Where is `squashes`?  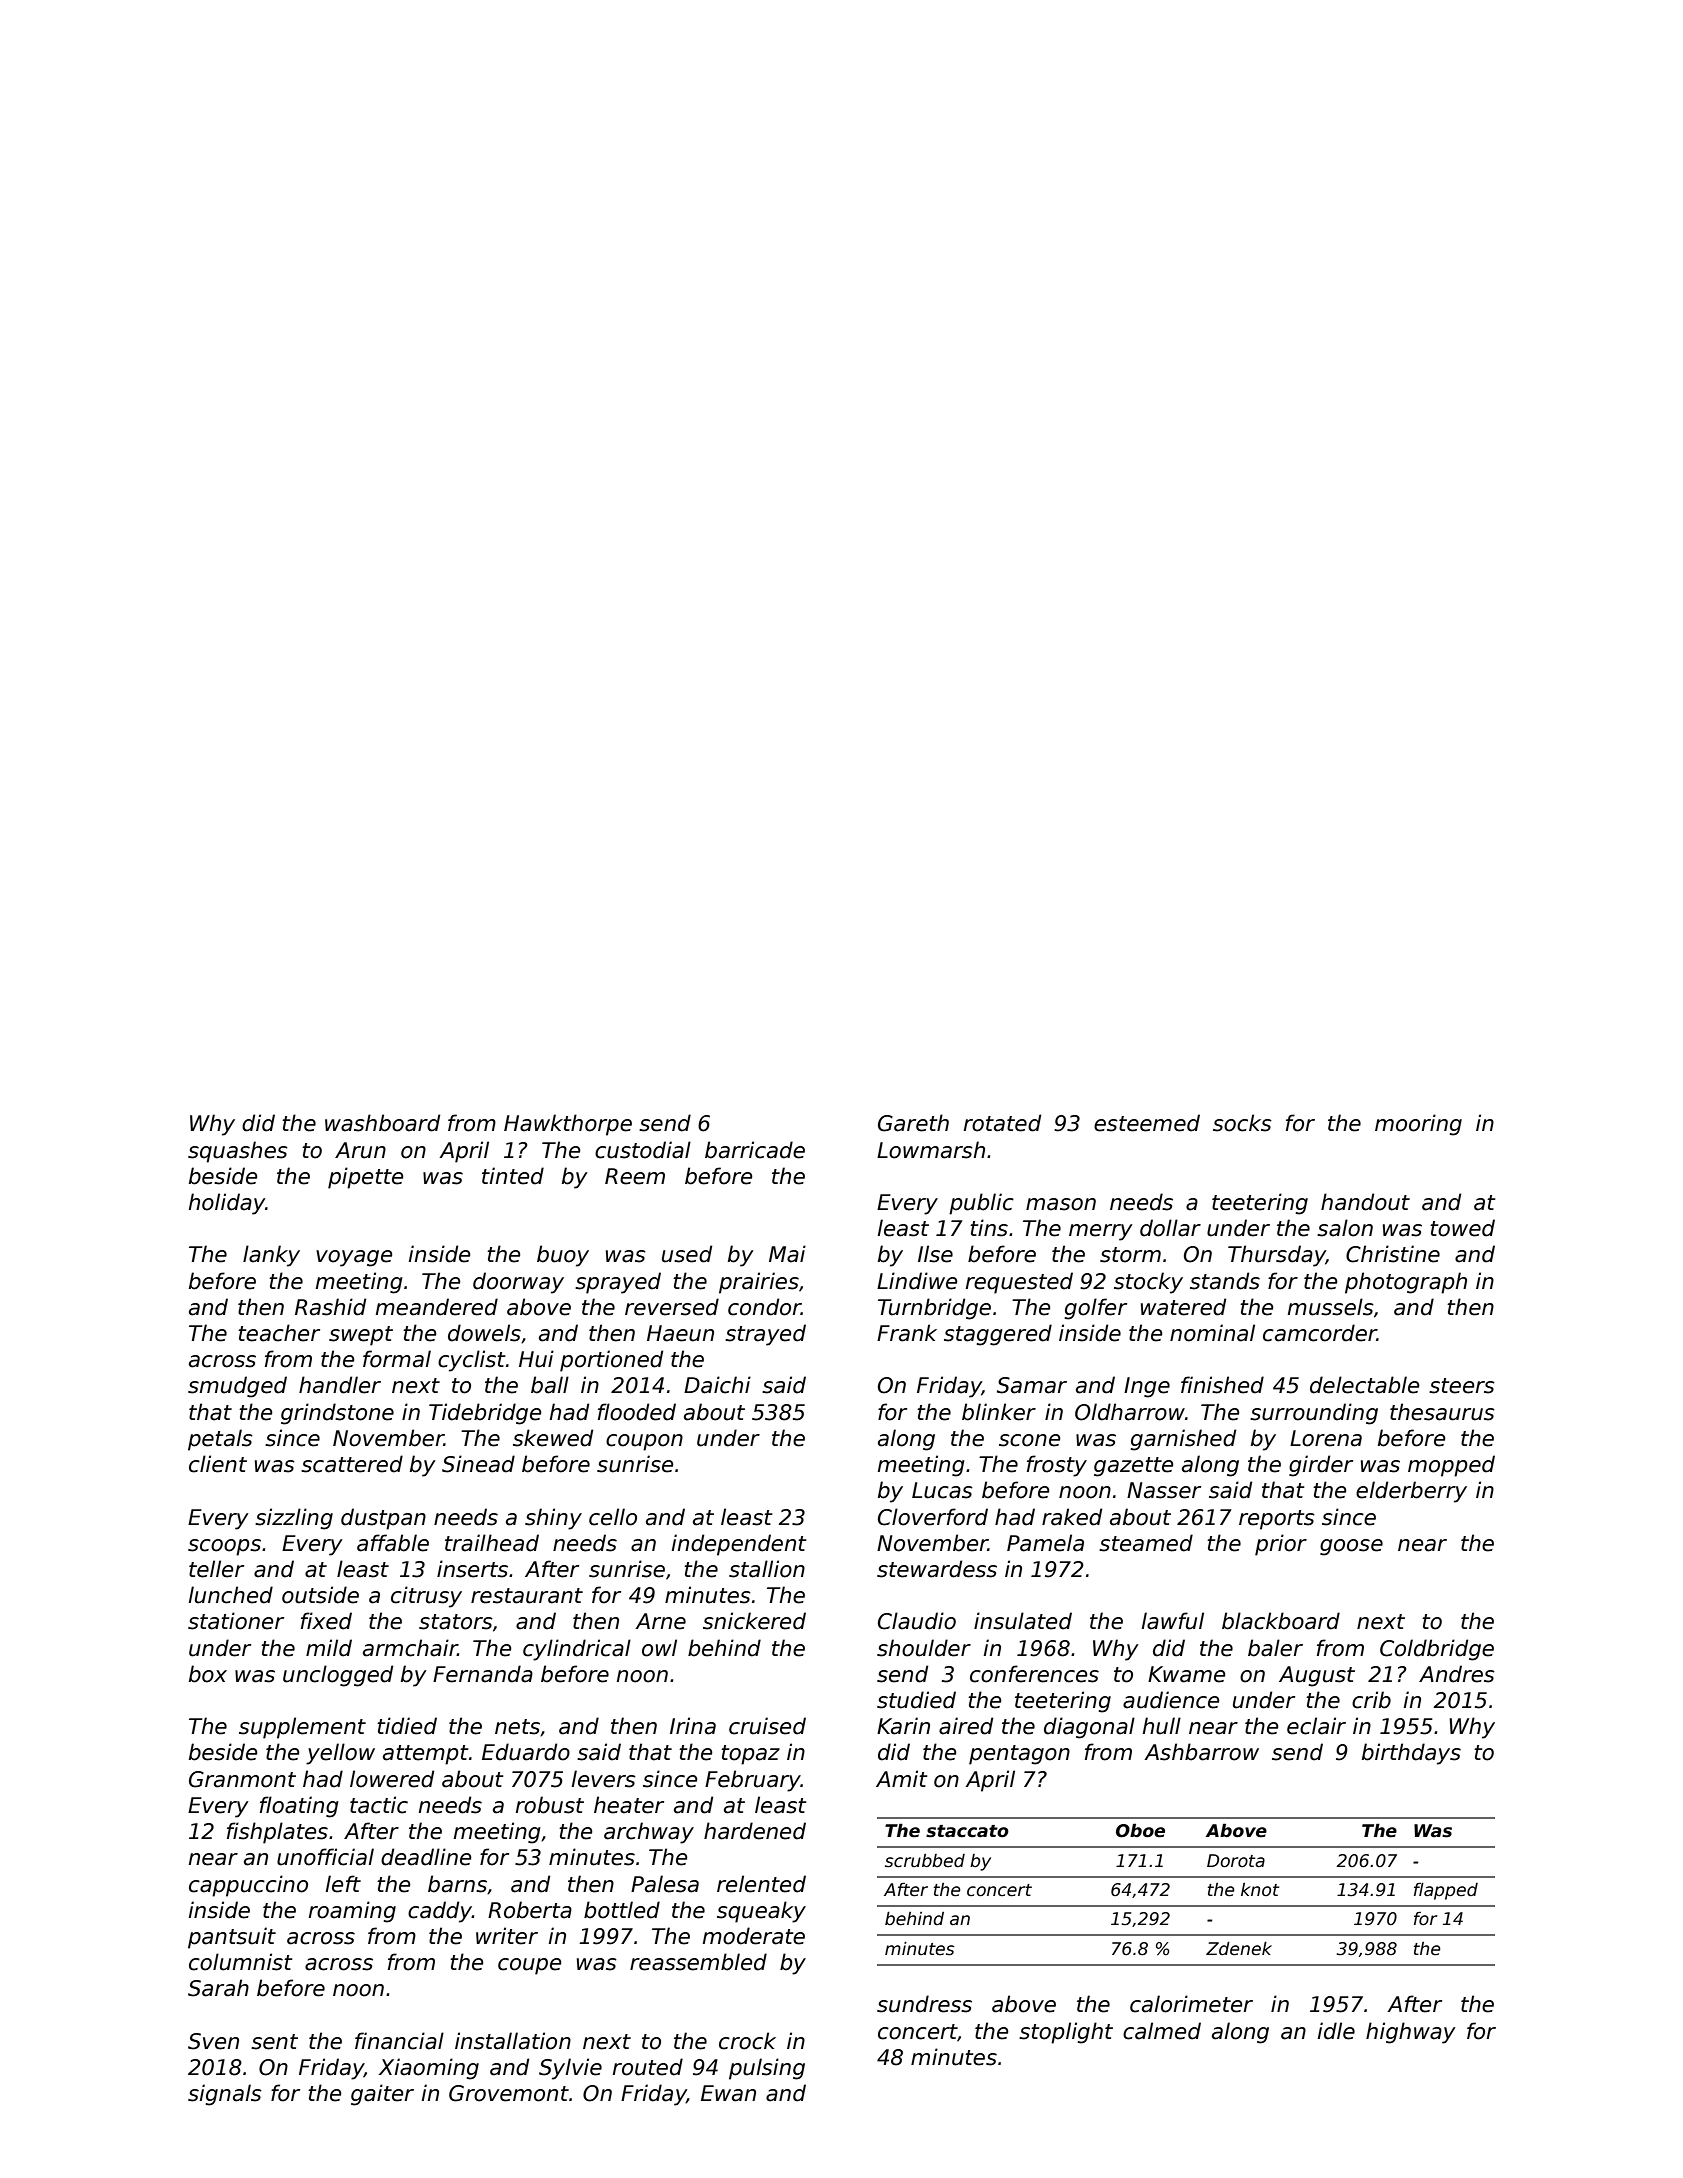
squashes is located at coordinates (238, 1152).
